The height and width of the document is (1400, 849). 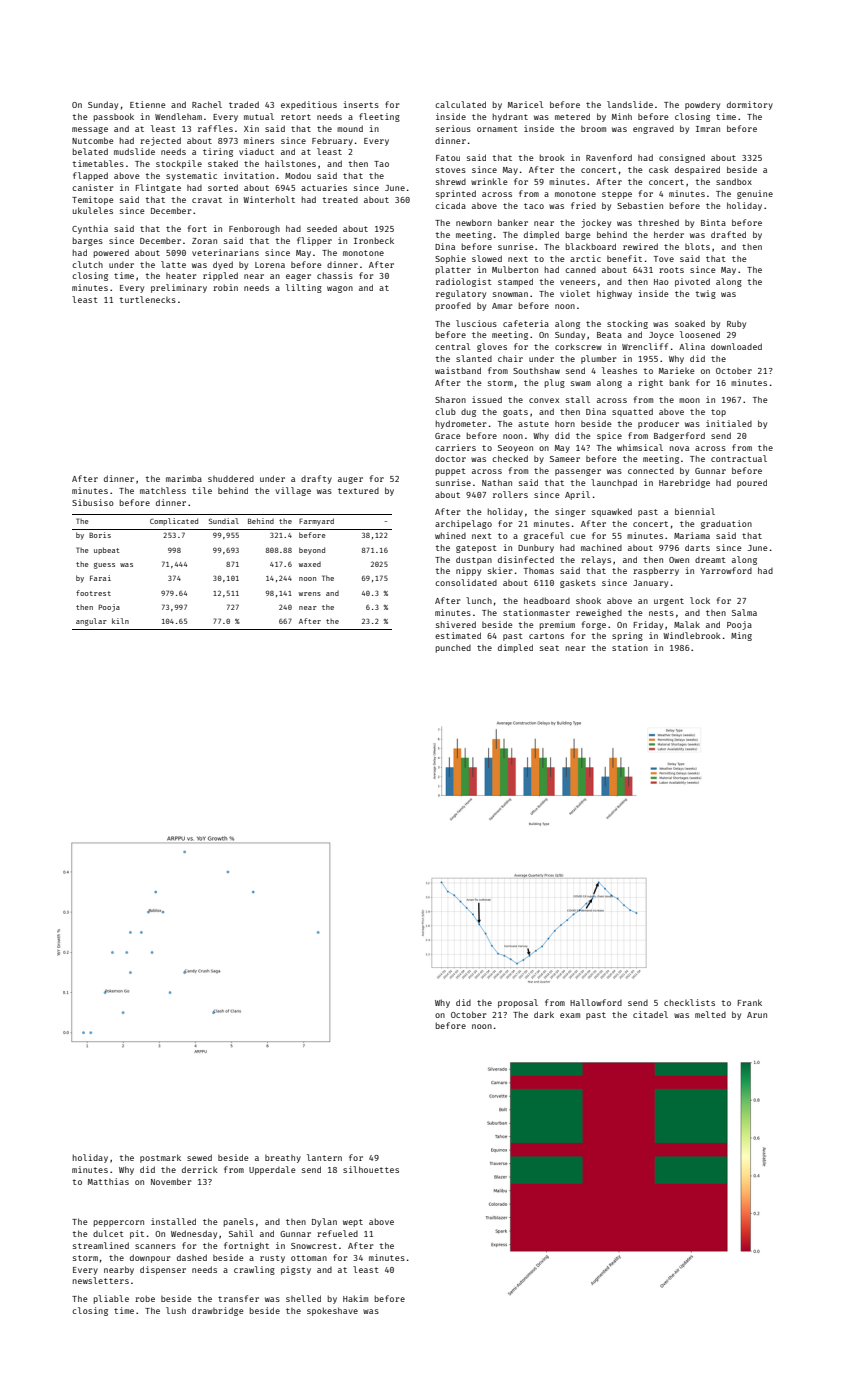 What do you see at coordinates (353, 1223) in the document?
I see `wept` at bounding box center [353, 1223].
